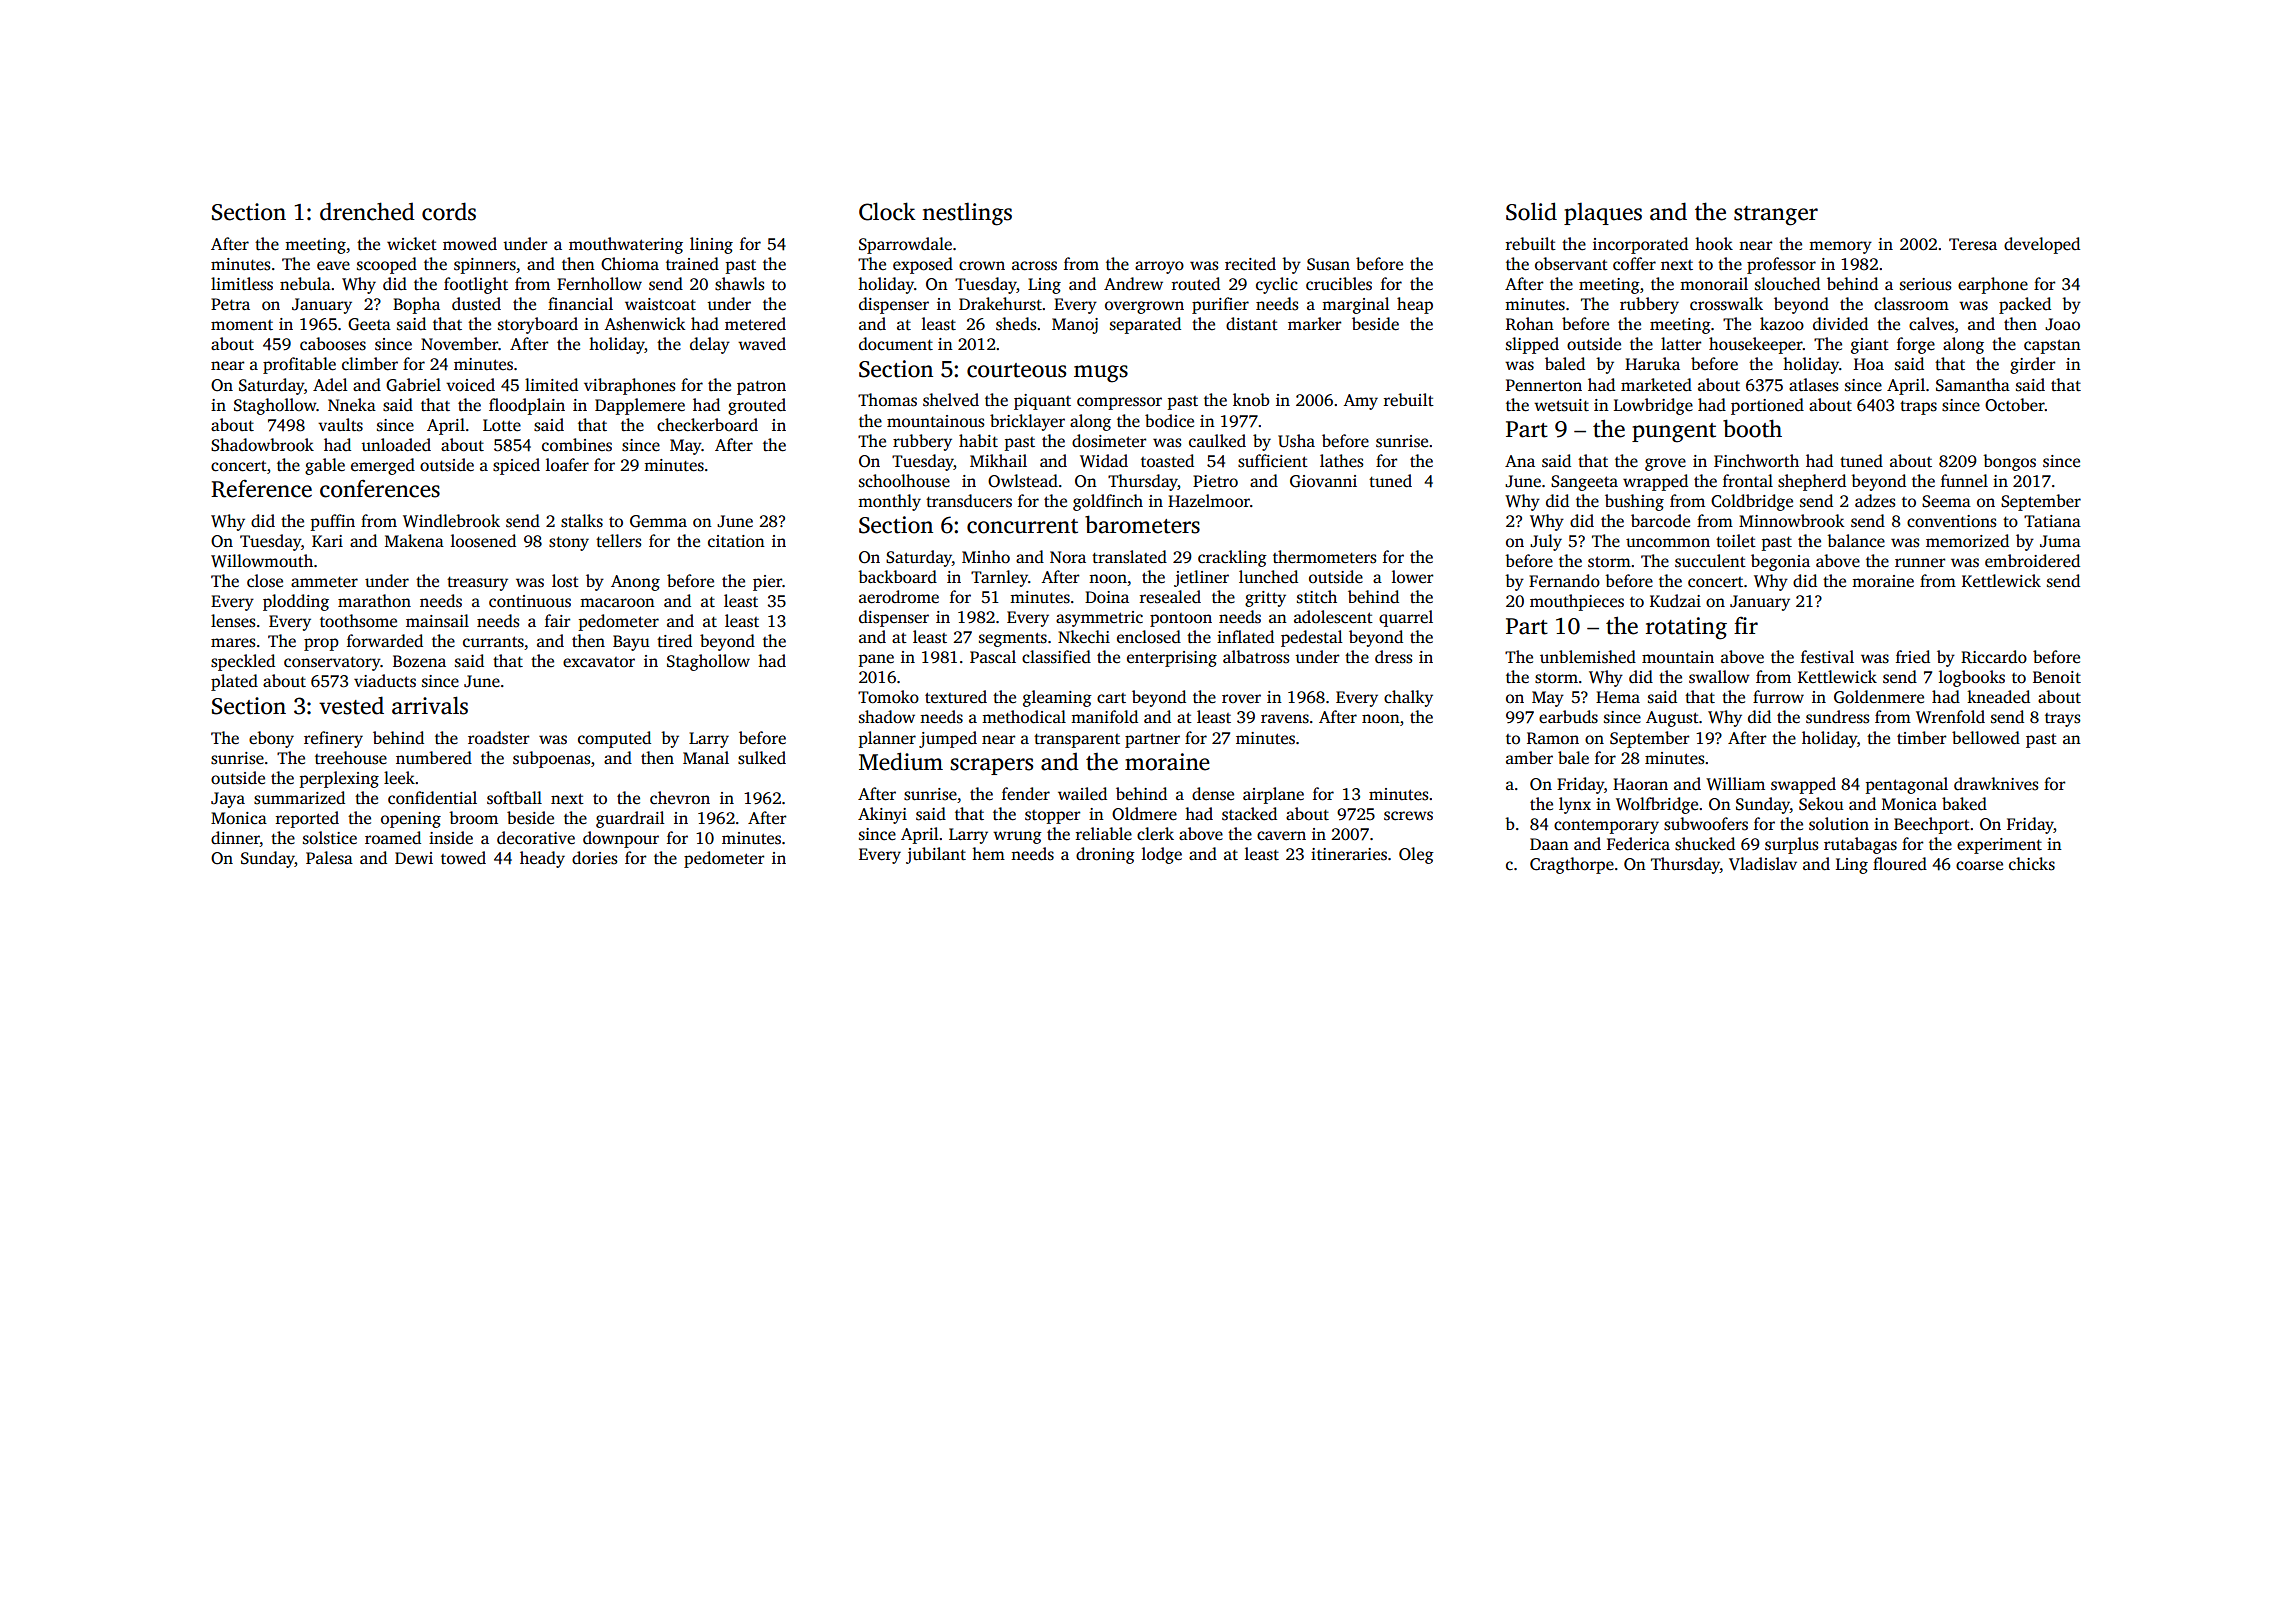  What do you see at coordinates (1546, 542) in the screenshot?
I see `July` at bounding box center [1546, 542].
